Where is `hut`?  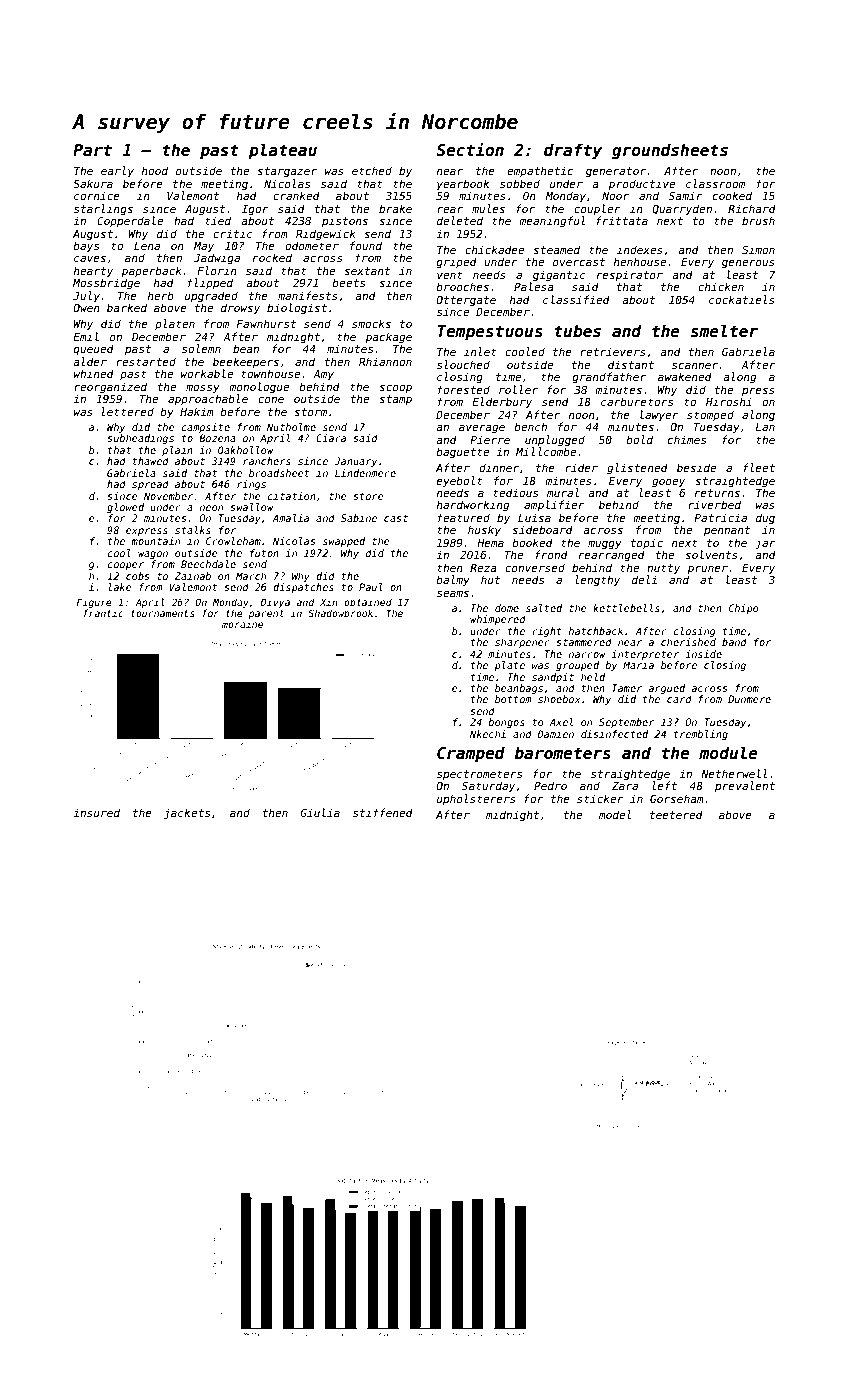
hut is located at coordinates (490, 579).
